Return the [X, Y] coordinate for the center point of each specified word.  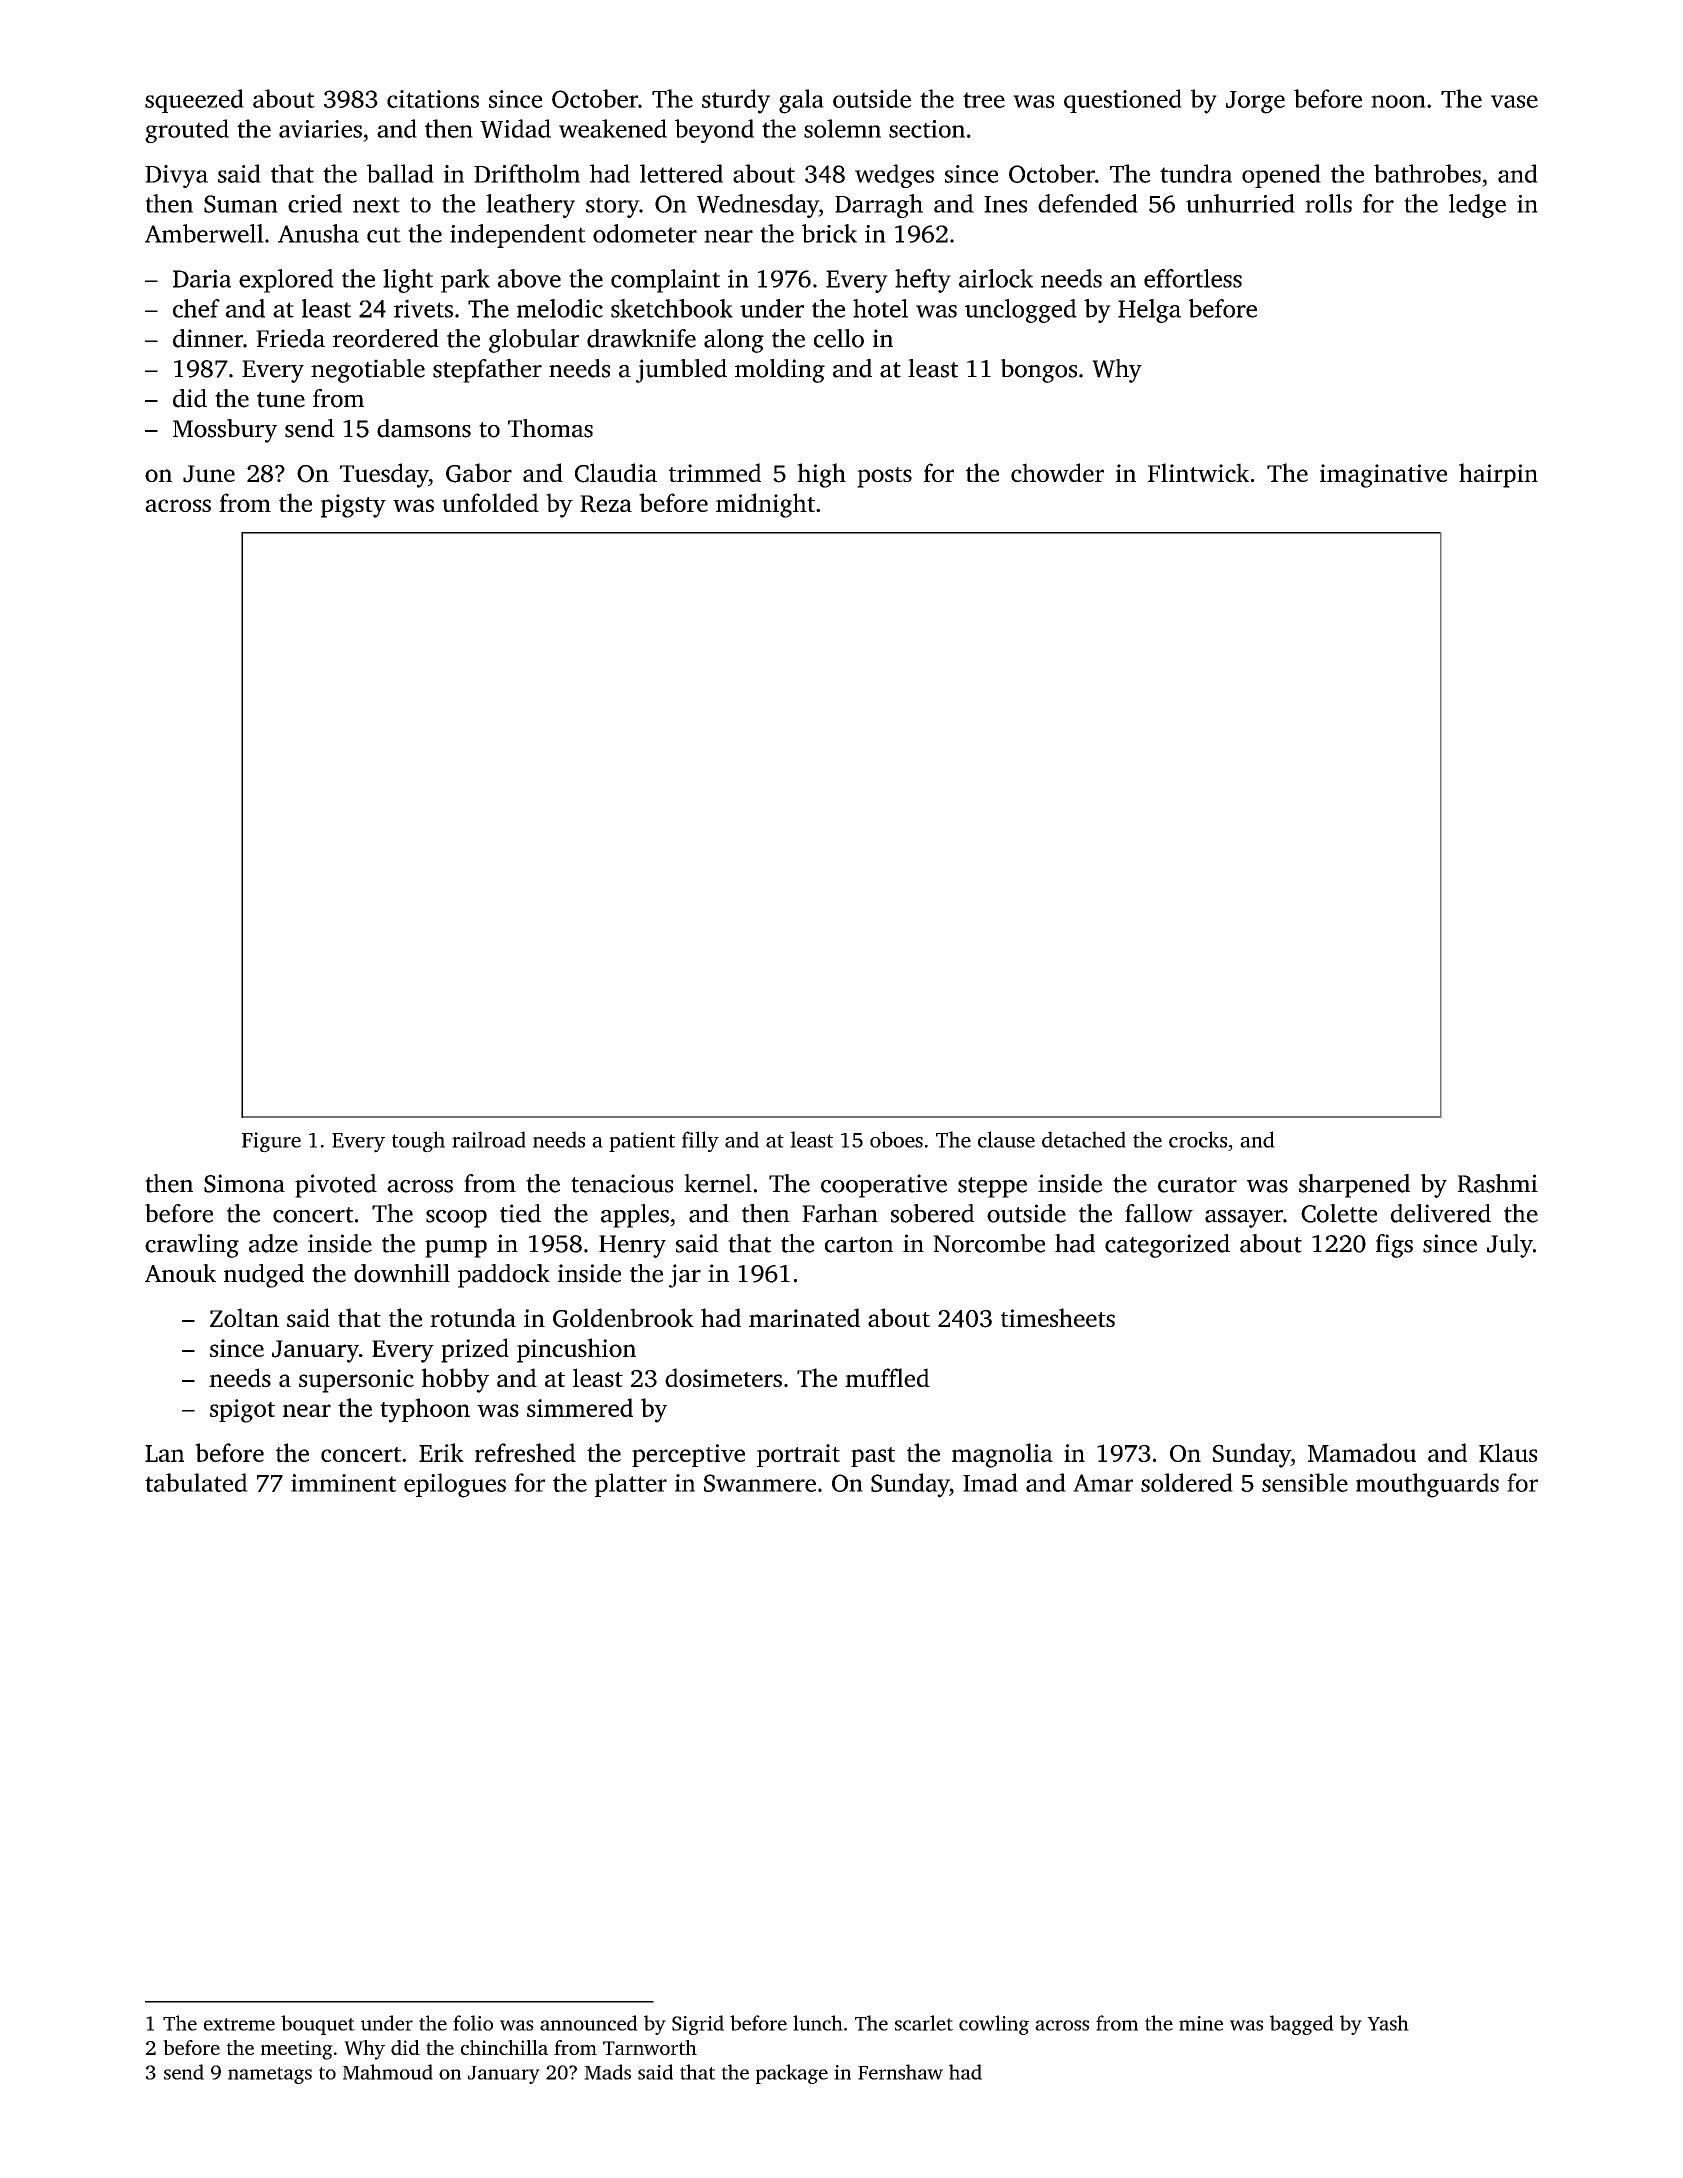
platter [631, 1485]
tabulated [196, 1482]
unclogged [1021, 311]
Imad [990, 1482]
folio [473, 2023]
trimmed [715, 472]
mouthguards [1427, 1485]
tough [418, 1142]
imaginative [1383, 476]
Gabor [479, 473]
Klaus [1508, 1452]
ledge [1477, 206]
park [465, 281]
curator [1197, 1185]
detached [1084, 1139]
